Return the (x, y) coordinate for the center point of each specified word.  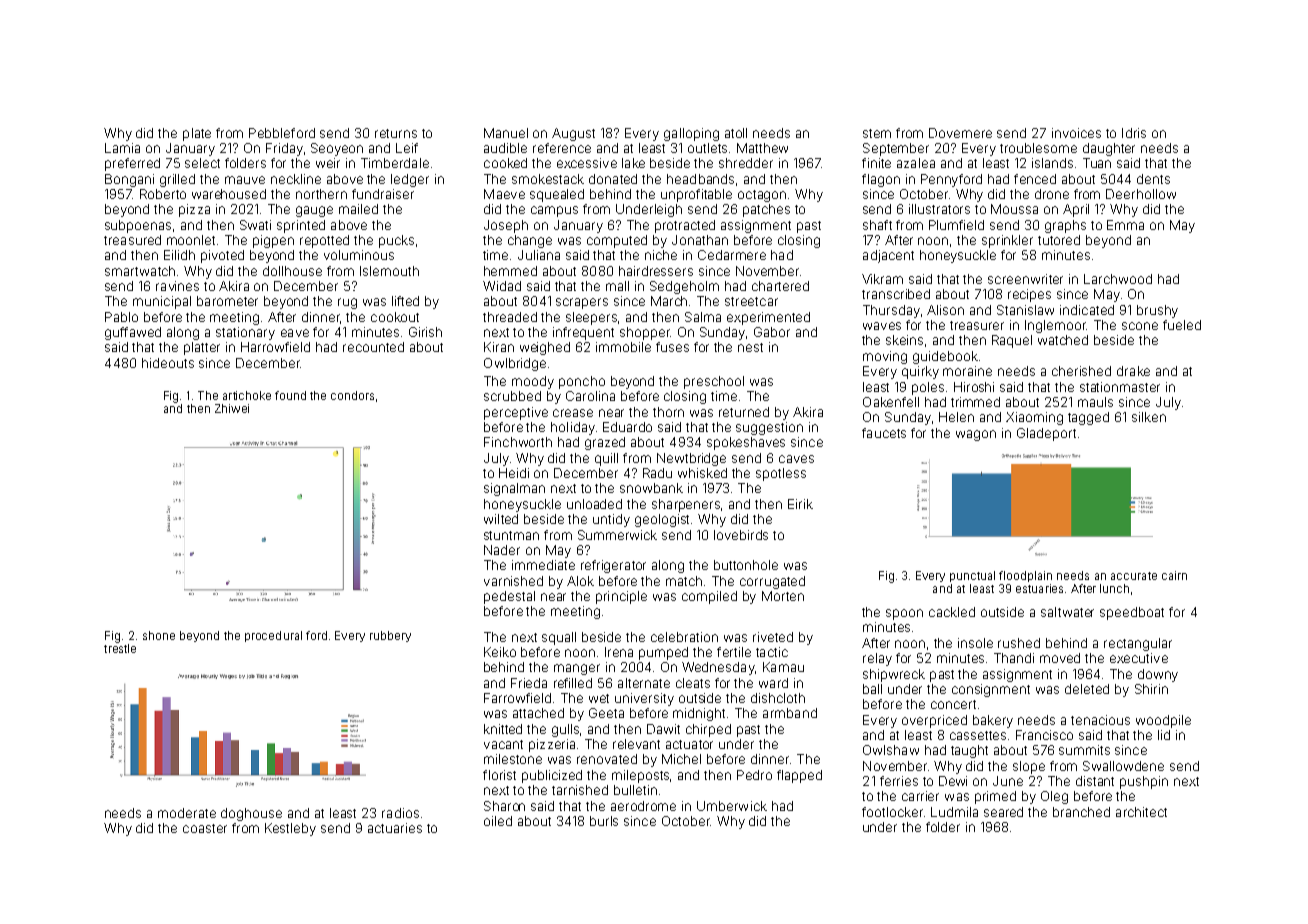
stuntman (511, 535)
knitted (503, 729)
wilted (501, 519)
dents (1153, 179)
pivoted (222, 256)
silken (1149, 417)
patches (766, 210)
